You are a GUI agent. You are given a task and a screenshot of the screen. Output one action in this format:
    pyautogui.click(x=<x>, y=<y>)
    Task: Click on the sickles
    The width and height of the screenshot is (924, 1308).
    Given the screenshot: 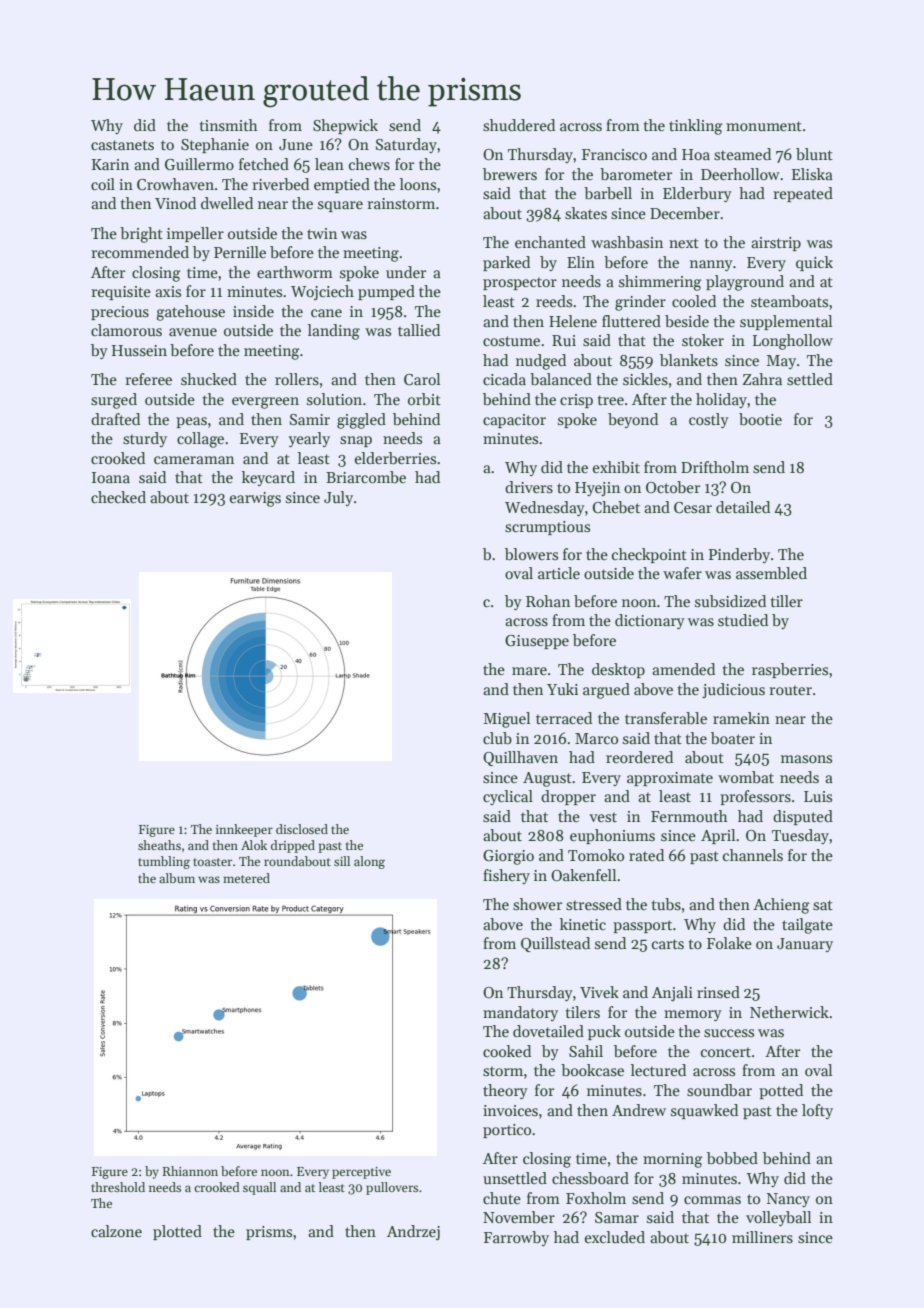 What is the action you would take?
    pyautogui.click(x=645, y=379)
